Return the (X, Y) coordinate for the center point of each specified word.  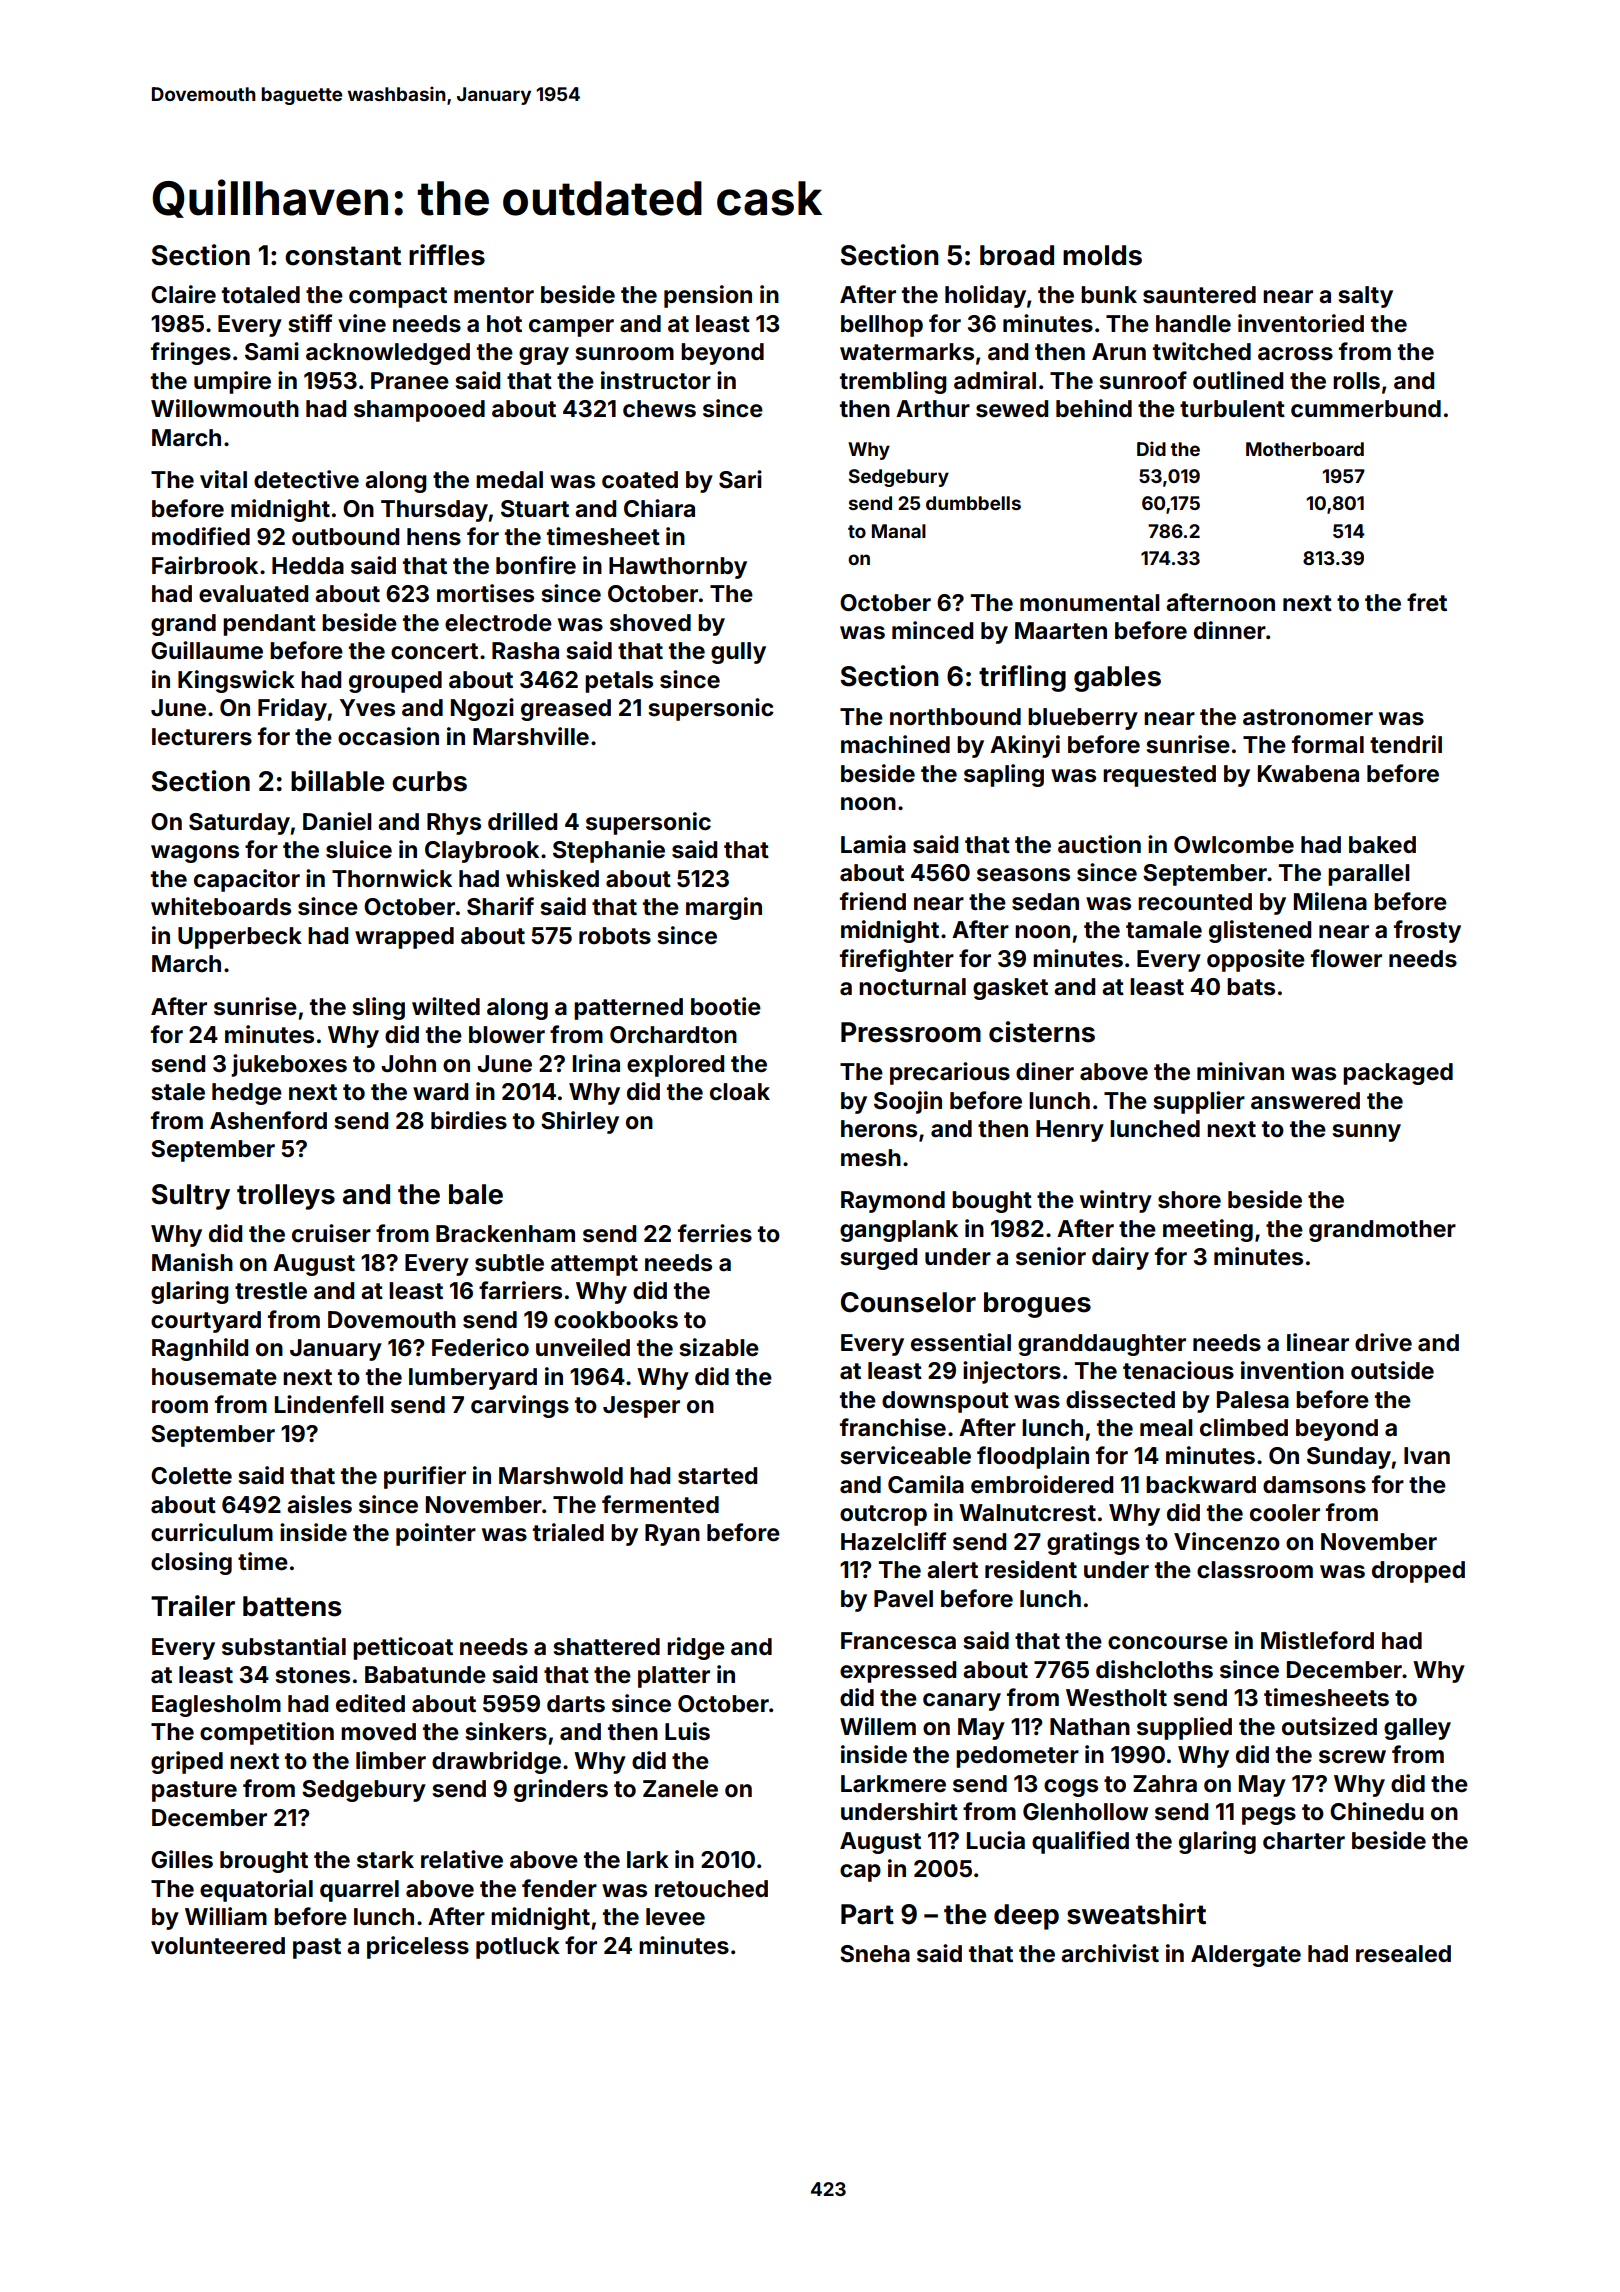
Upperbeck (240, 938)
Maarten (1061, 631)
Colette (191, 1476)
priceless (418, 1947)
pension (708, 296)
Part (867, 1914)
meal (1166, 1427)
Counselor (908, 1302)
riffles (447, 255)
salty (1366, 297)
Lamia (873, 844)
